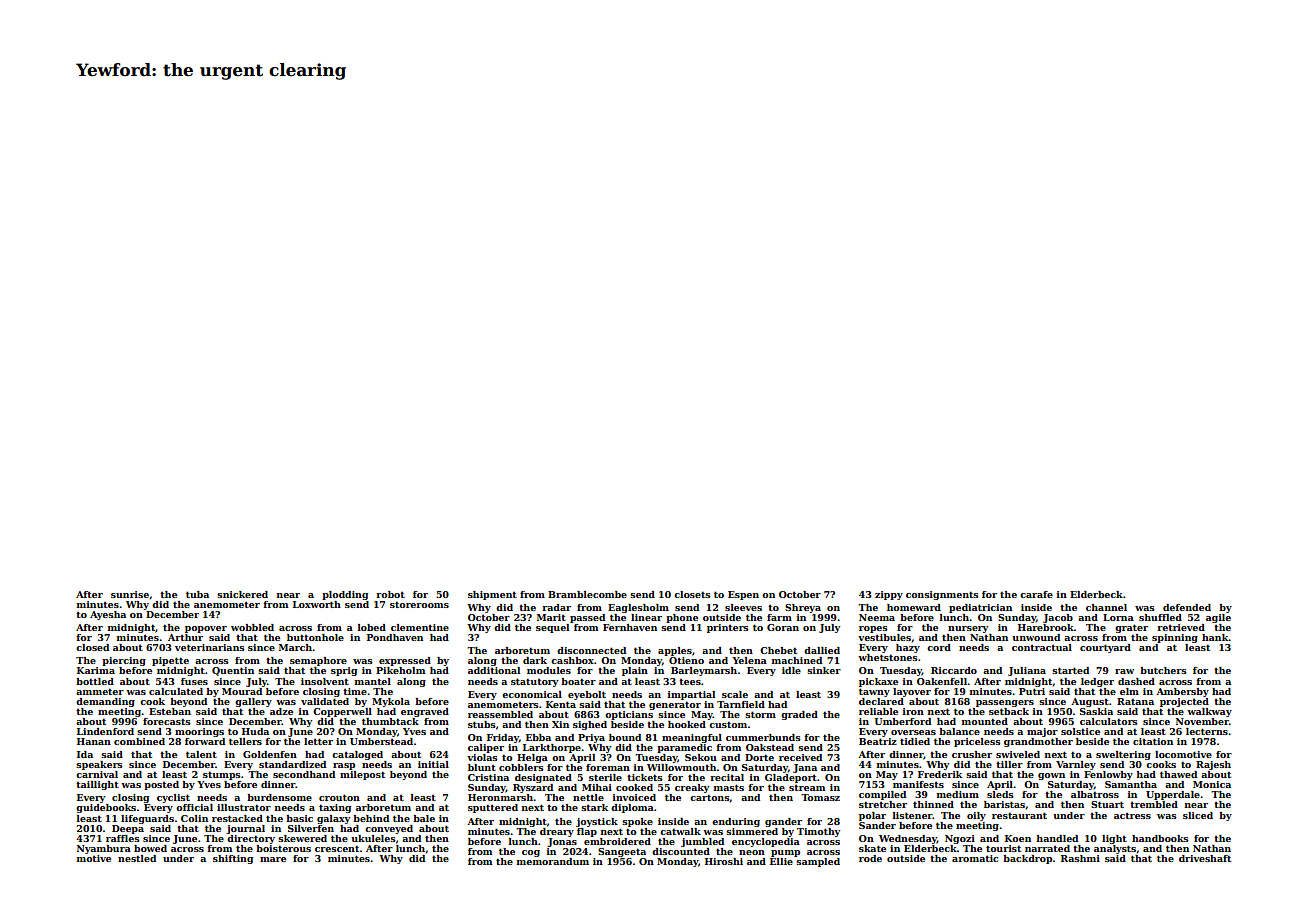 This screenshot has height=924, width=1308. What do you see at coordinates (872, 848) in the screenshot?
I see `skate` at bounding box center [872, 848].
